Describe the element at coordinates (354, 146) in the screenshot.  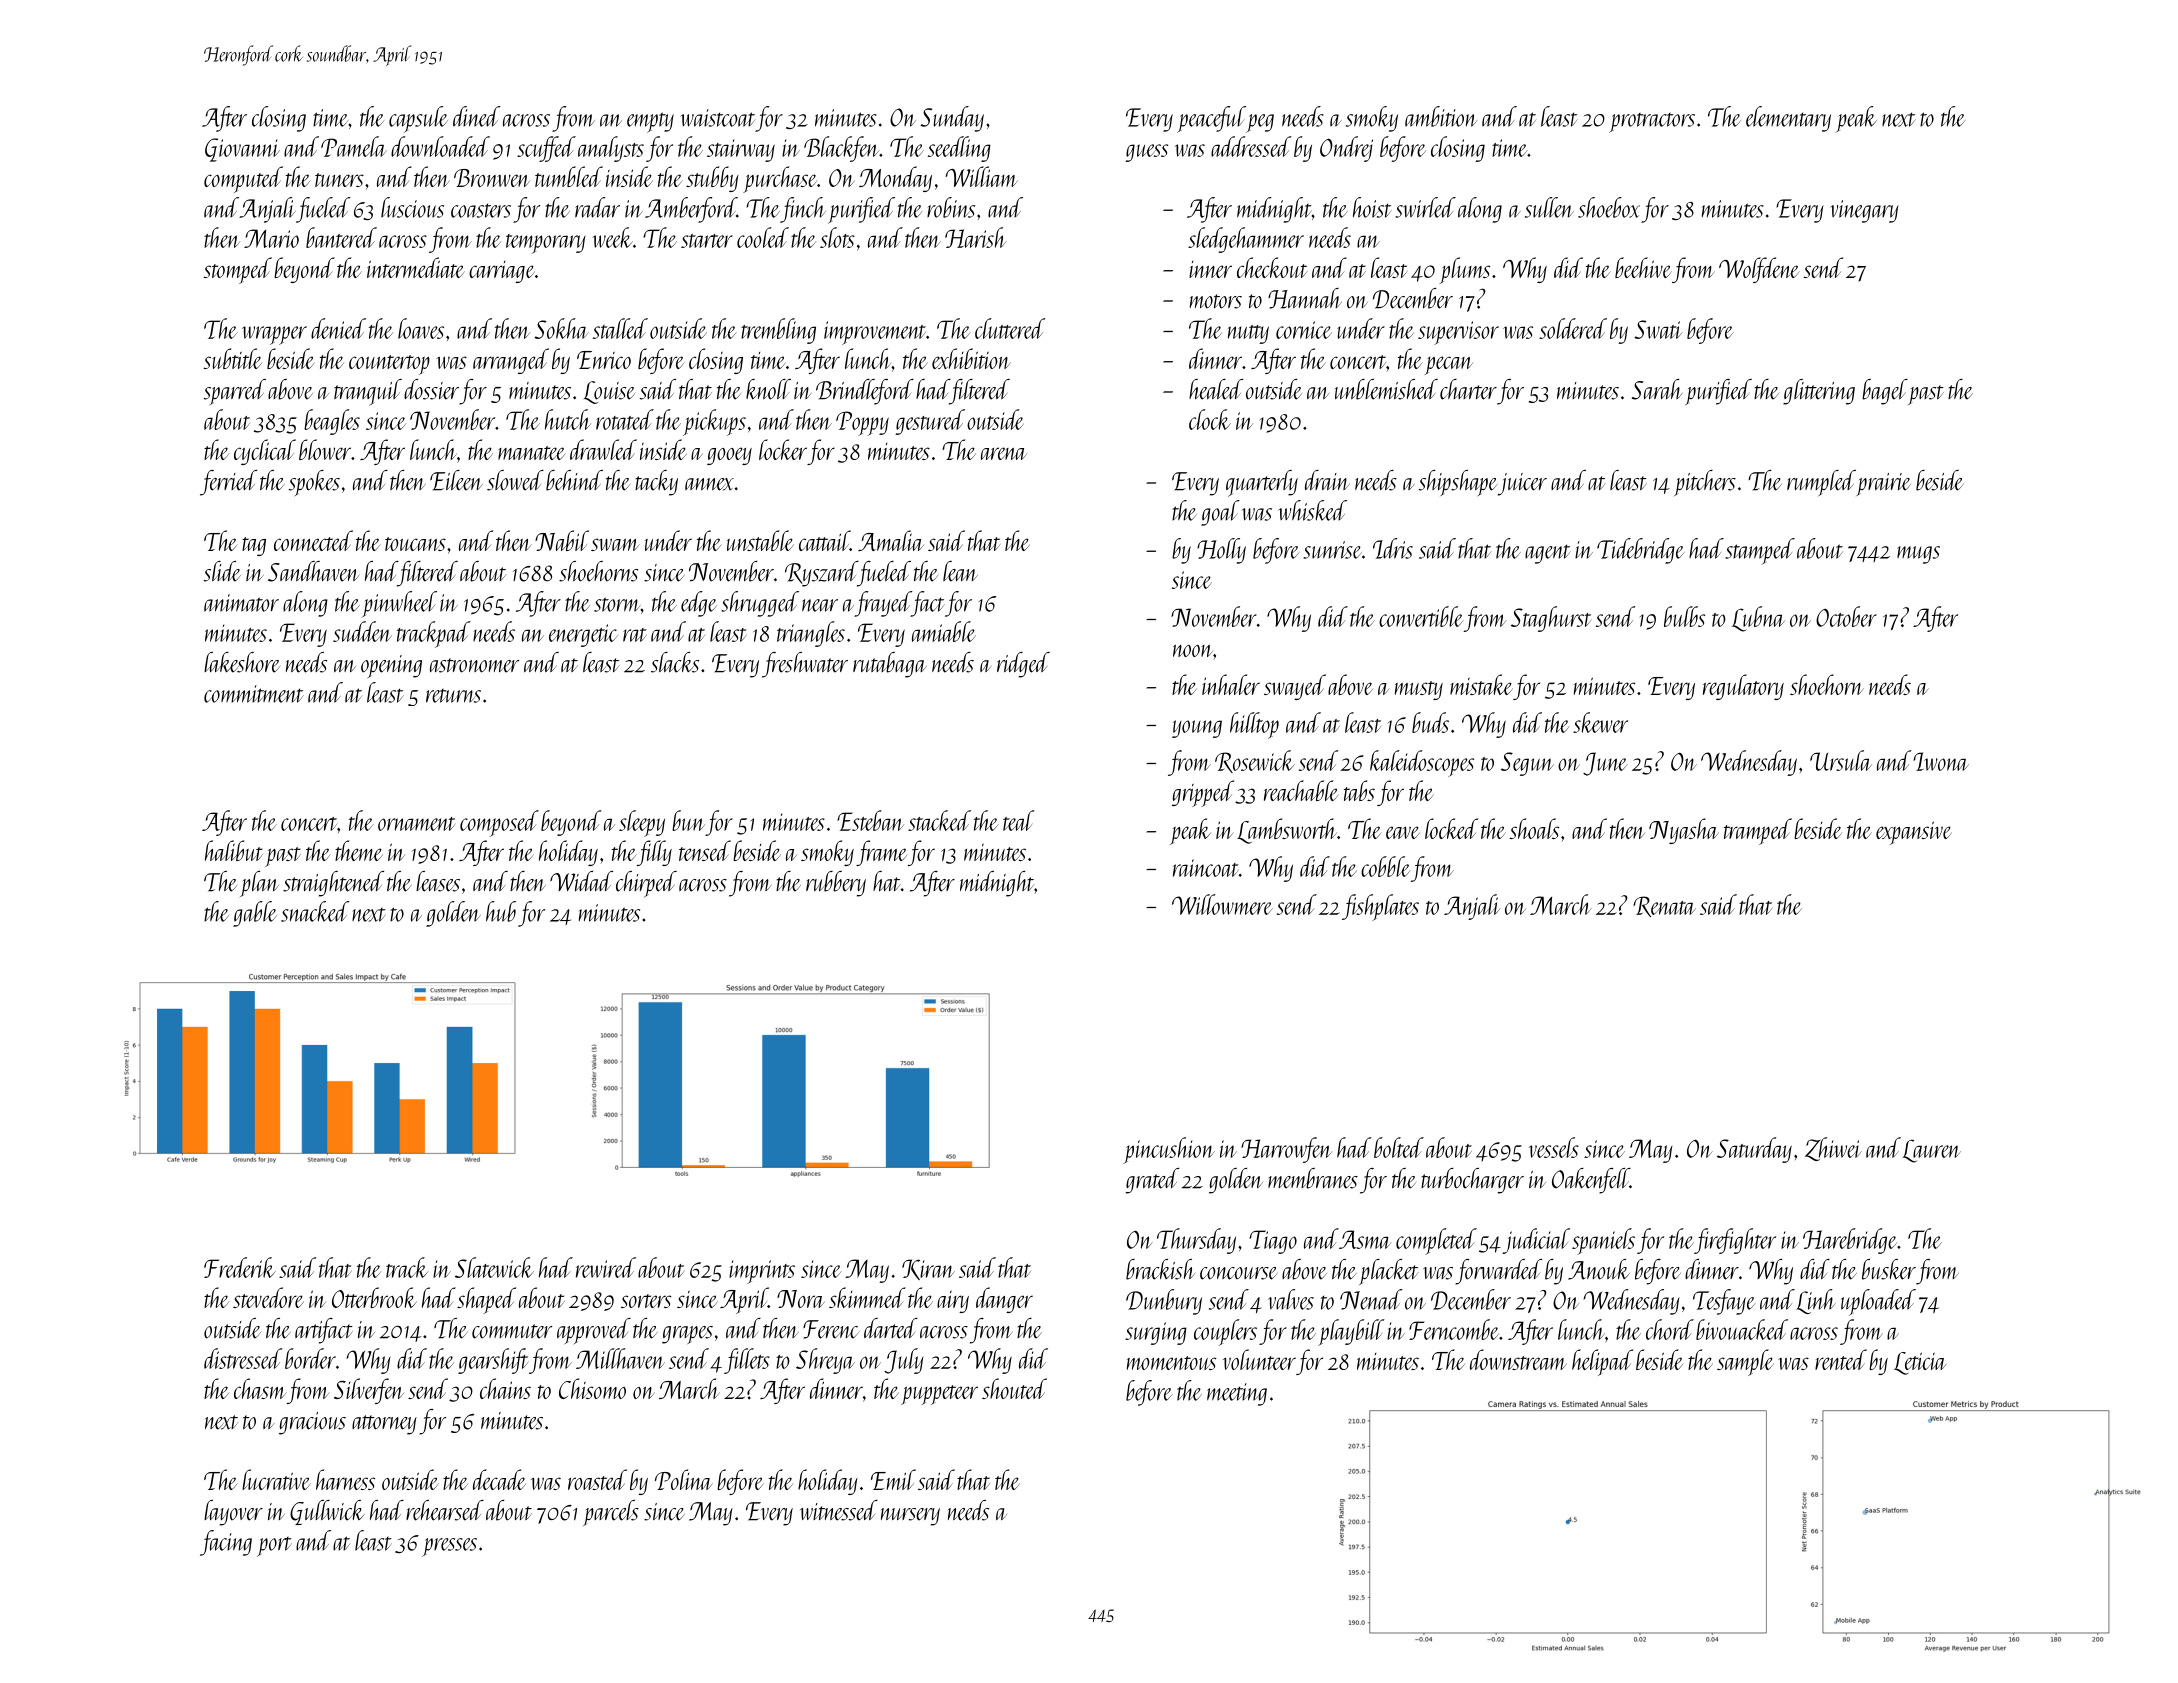
I see `Pamela` at that location.
